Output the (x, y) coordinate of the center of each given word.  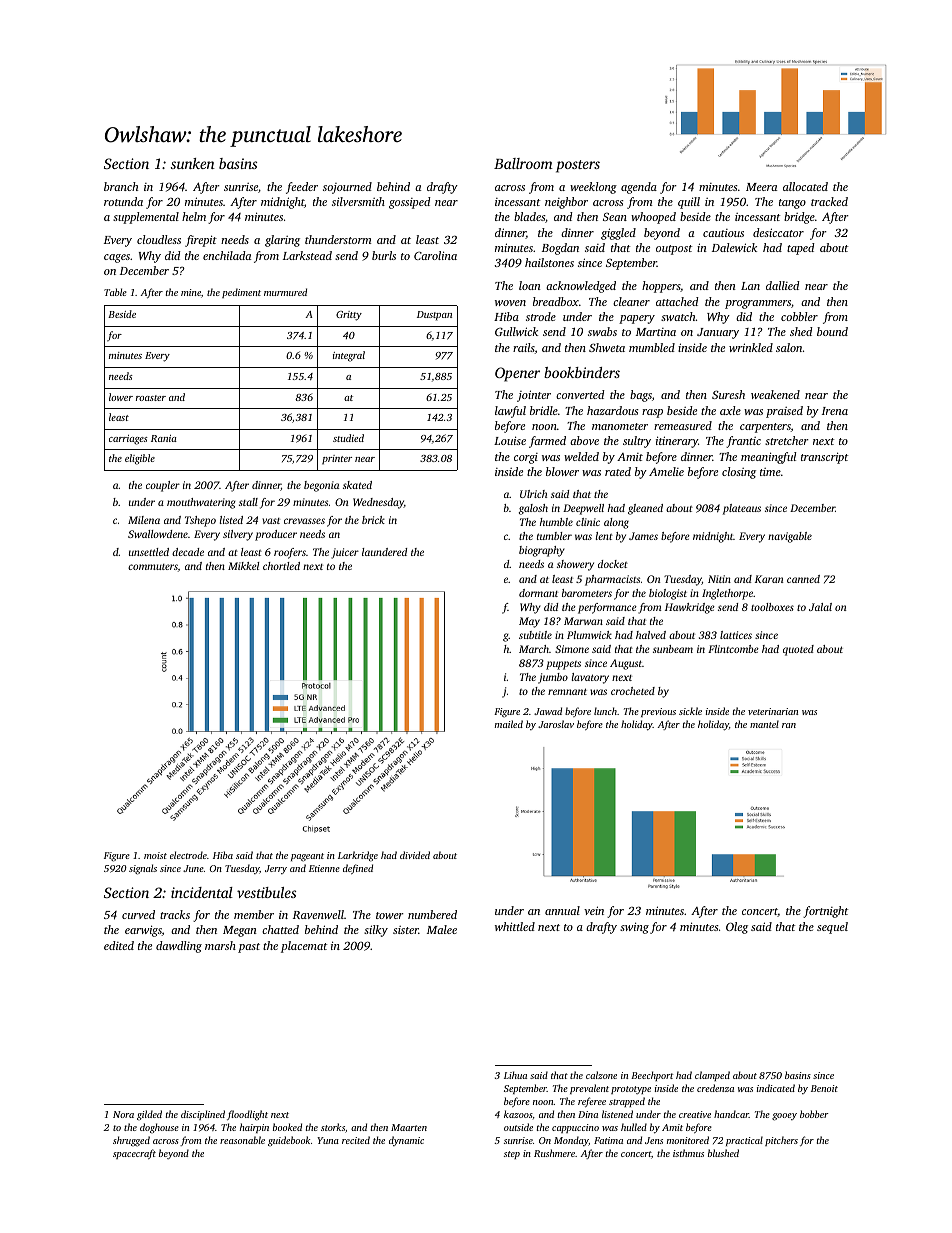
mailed (509, 724)
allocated (805, 186)
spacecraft (134, 1154)
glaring (282, 241)
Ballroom (523, 163)
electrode (188, 855)
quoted (798, 650)
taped (801, 249)
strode (541, 316)
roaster (151, 398)
